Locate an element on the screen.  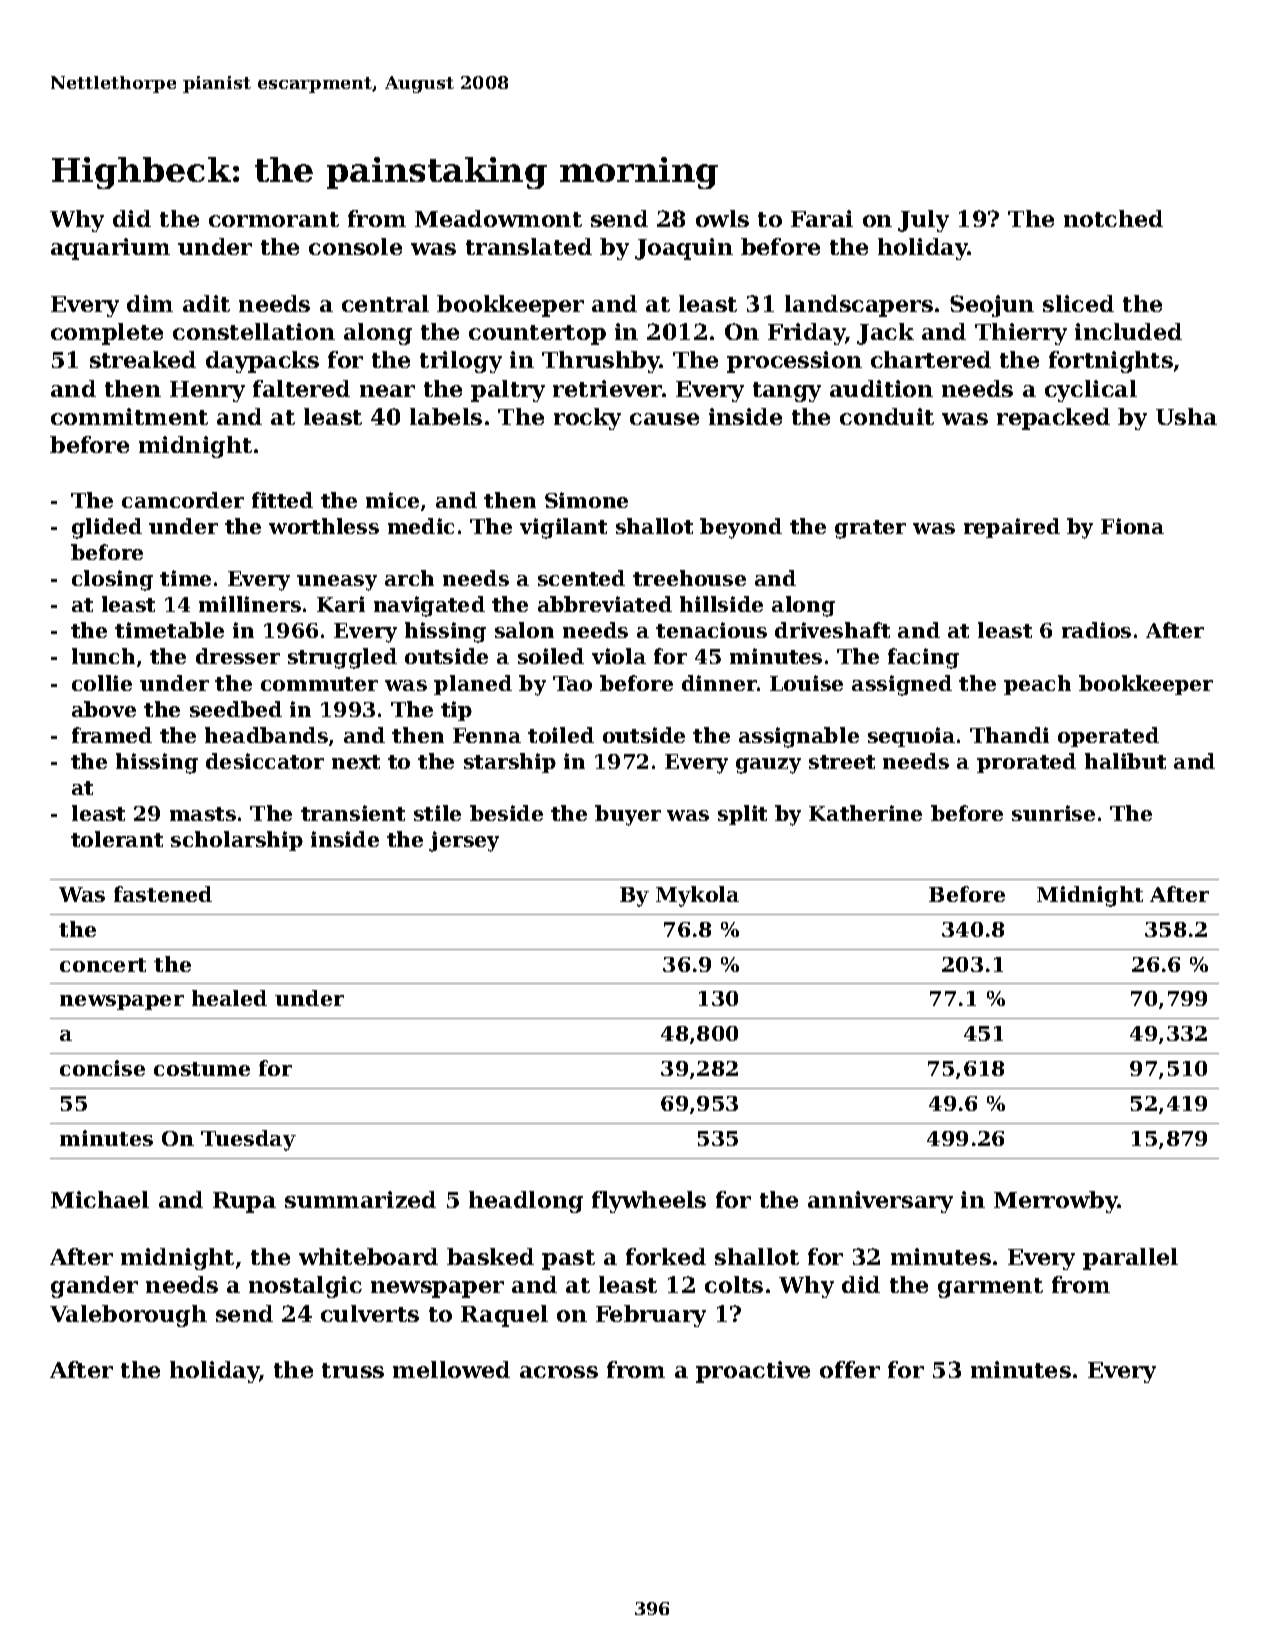
camcorder is located at coordinates (183, 500).
